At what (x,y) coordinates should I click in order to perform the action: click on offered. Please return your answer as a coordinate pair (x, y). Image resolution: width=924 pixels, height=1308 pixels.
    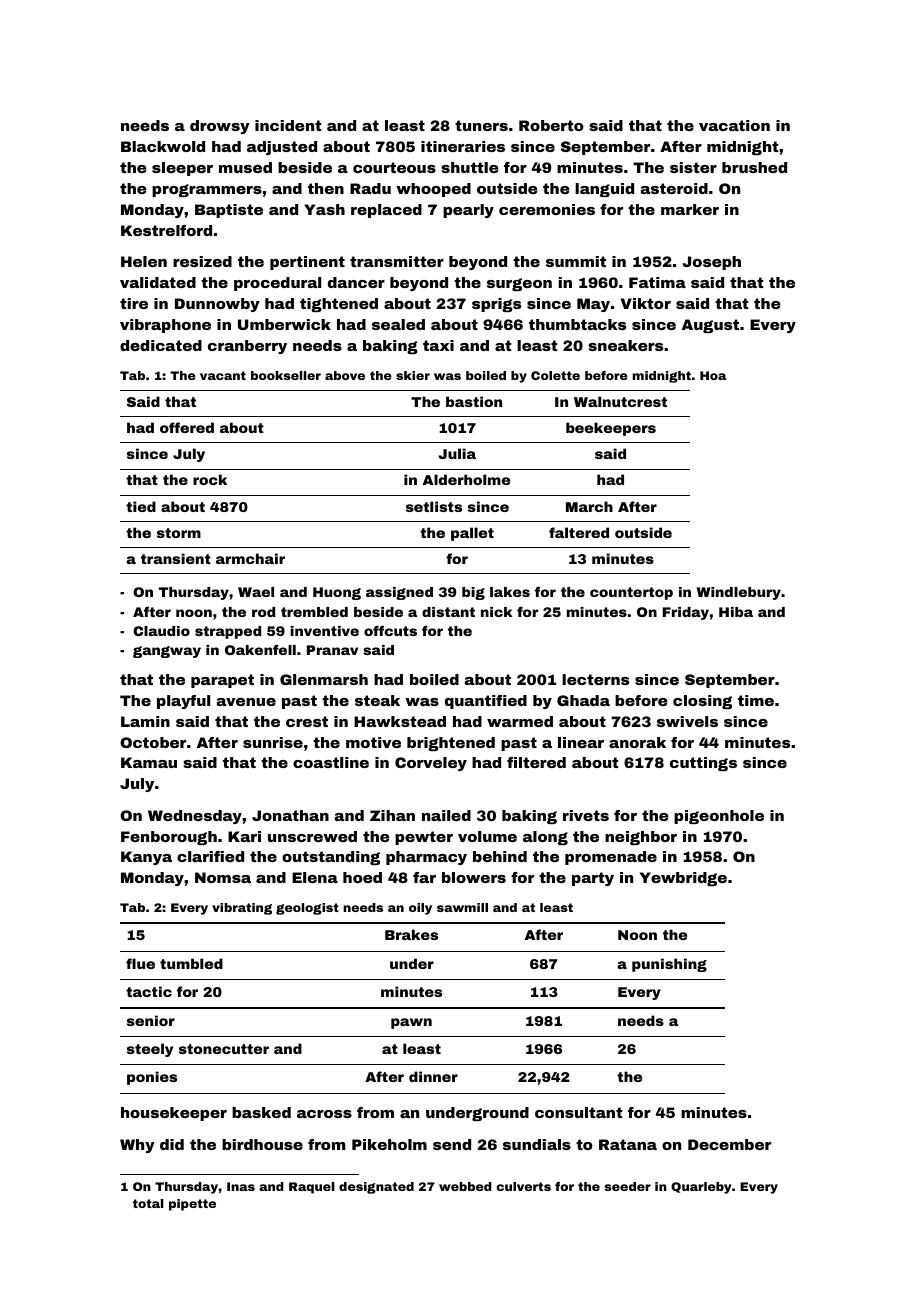
    Looking at the image, I should click on (187, 427).
